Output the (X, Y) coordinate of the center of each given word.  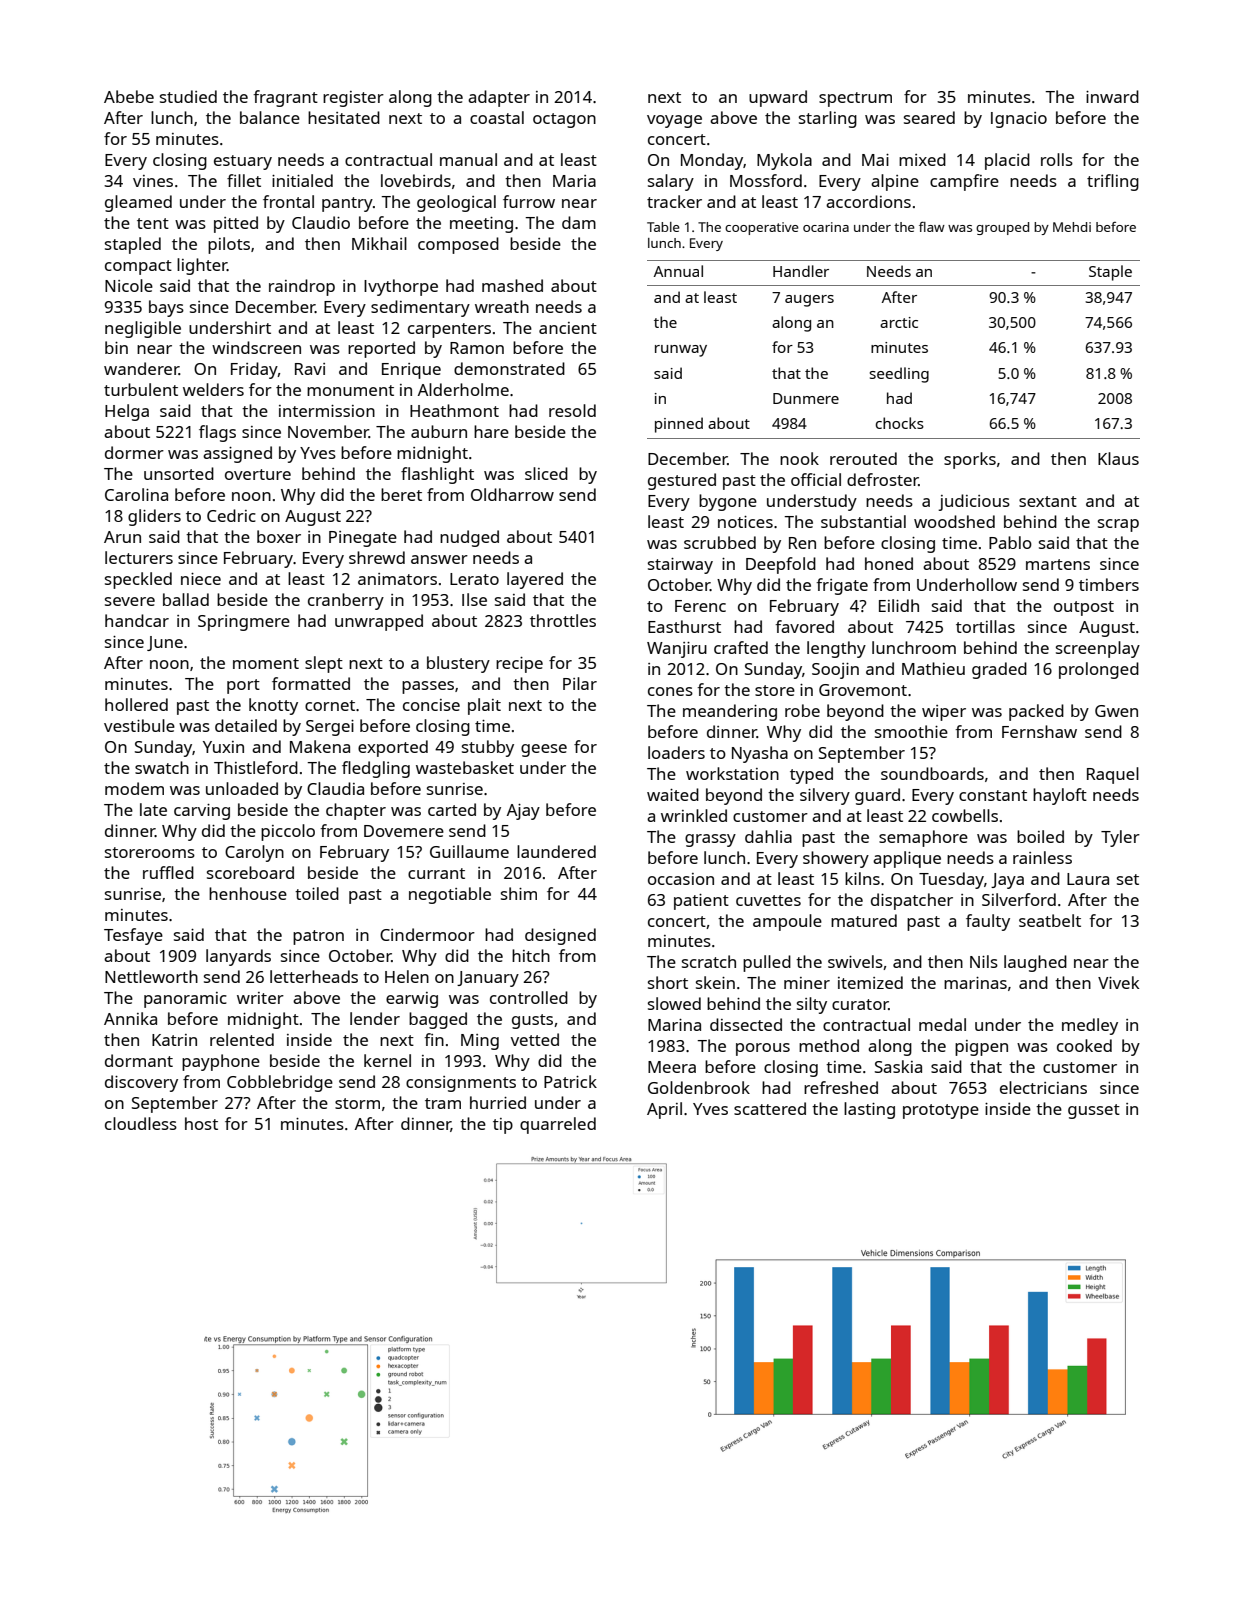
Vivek (1118, 982)
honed (889, 563)
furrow (529, 201)
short (668, 982)
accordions (868, 201)
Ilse (474, 599)
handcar (137, 620)
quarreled (558, 1125)
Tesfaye (133, 936)
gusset (1094, 1111)
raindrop (302, 287)
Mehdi (1072, 227)
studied (188, 96)
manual (468, 159)
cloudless (141, 1123)
